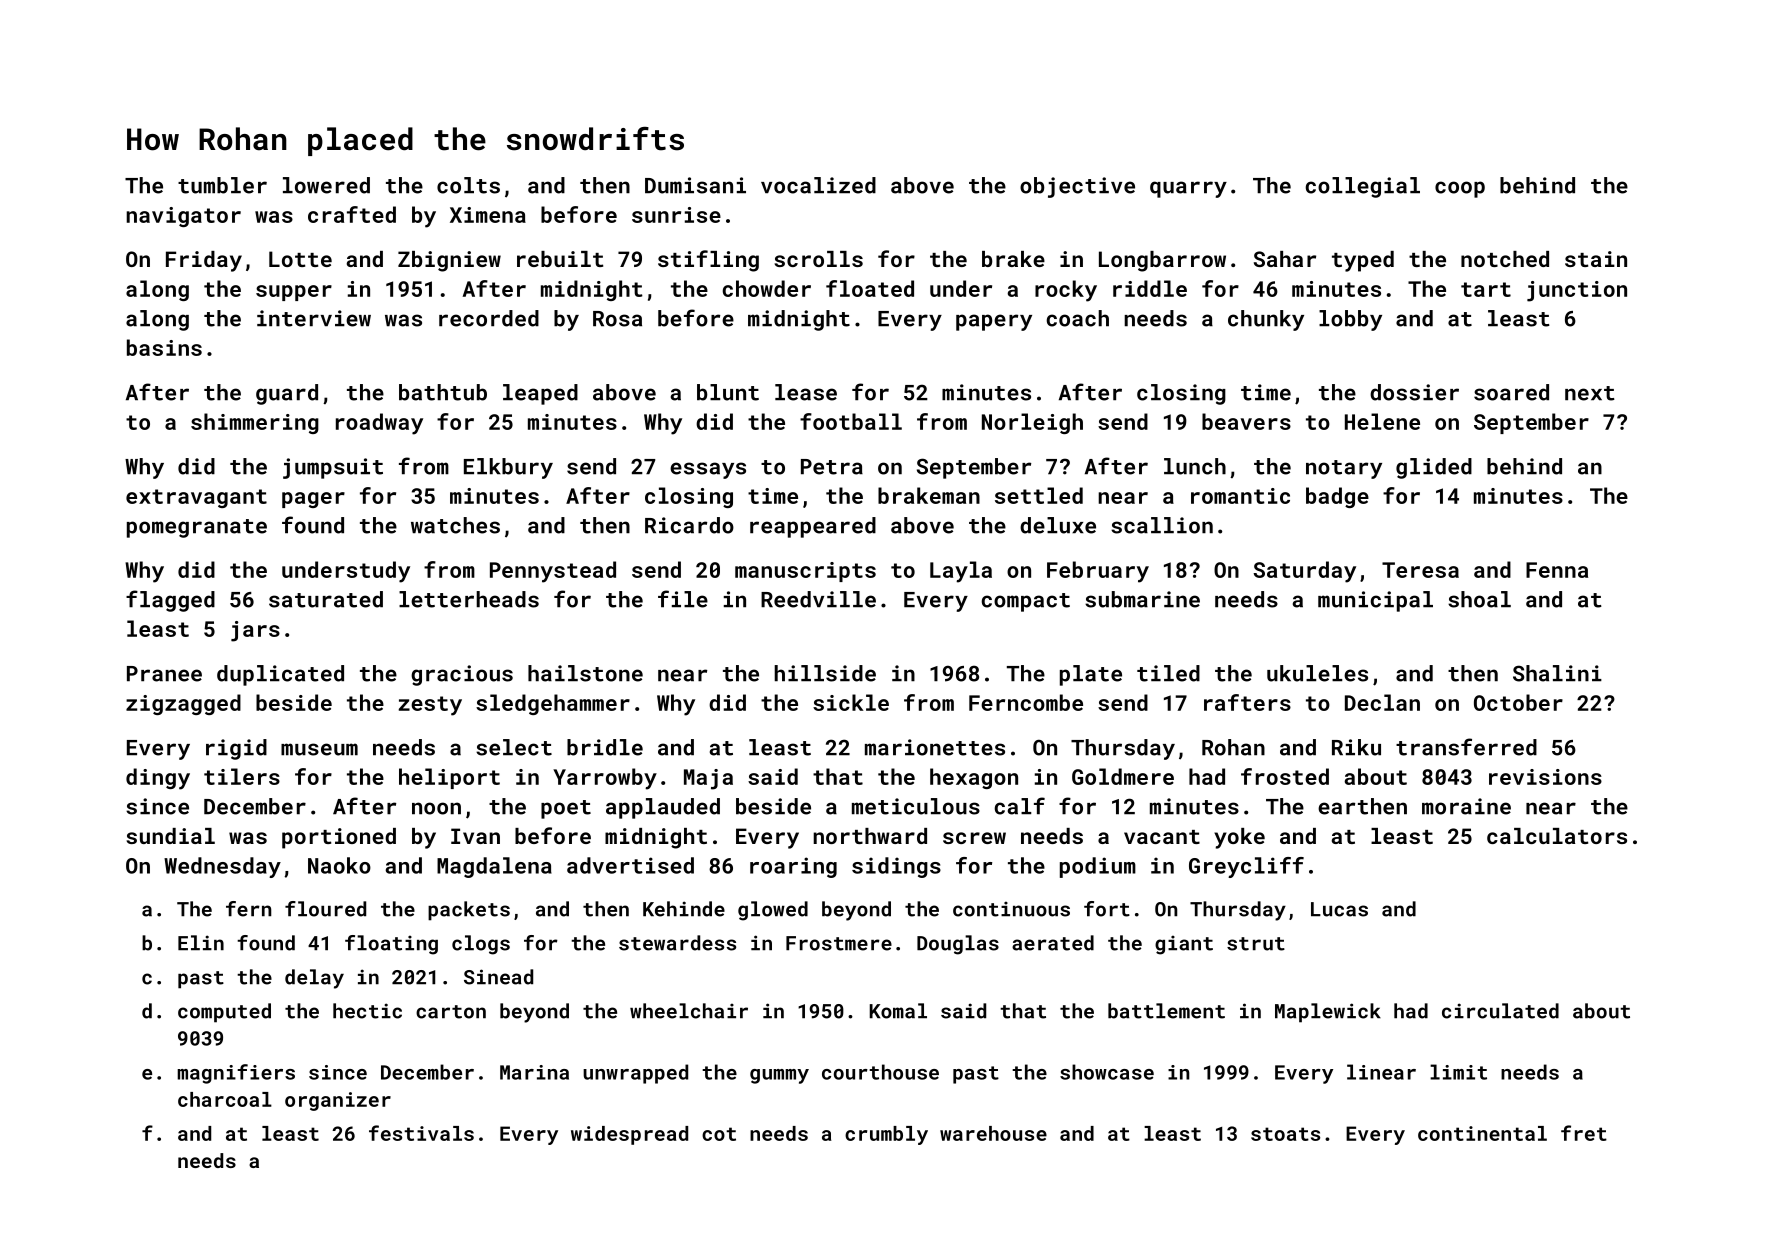 The image size is (1774, 1254). I want to click on hectic, so click(367, 1011).
